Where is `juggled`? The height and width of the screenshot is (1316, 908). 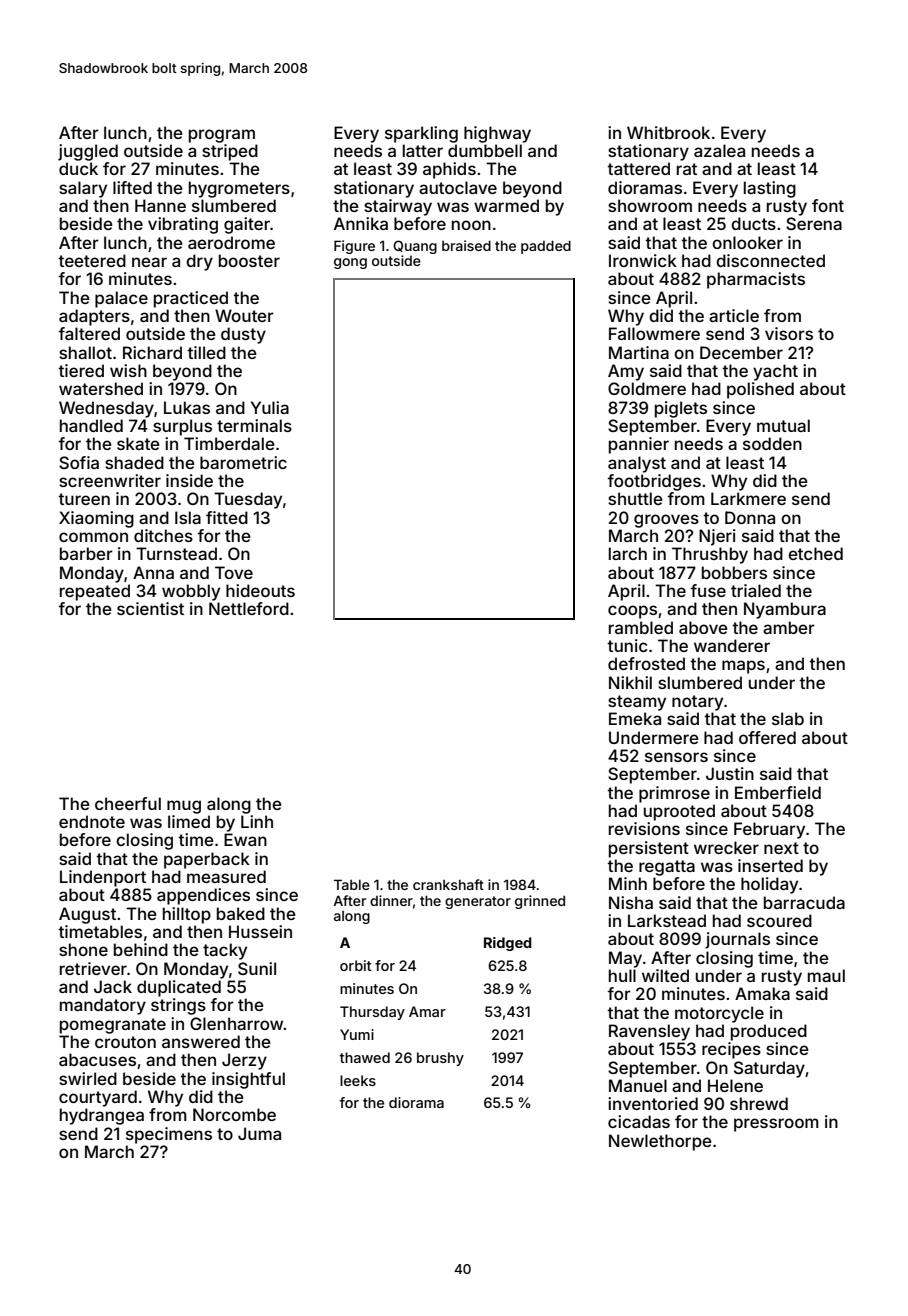
juggled is located at coordinates (88, 152).
